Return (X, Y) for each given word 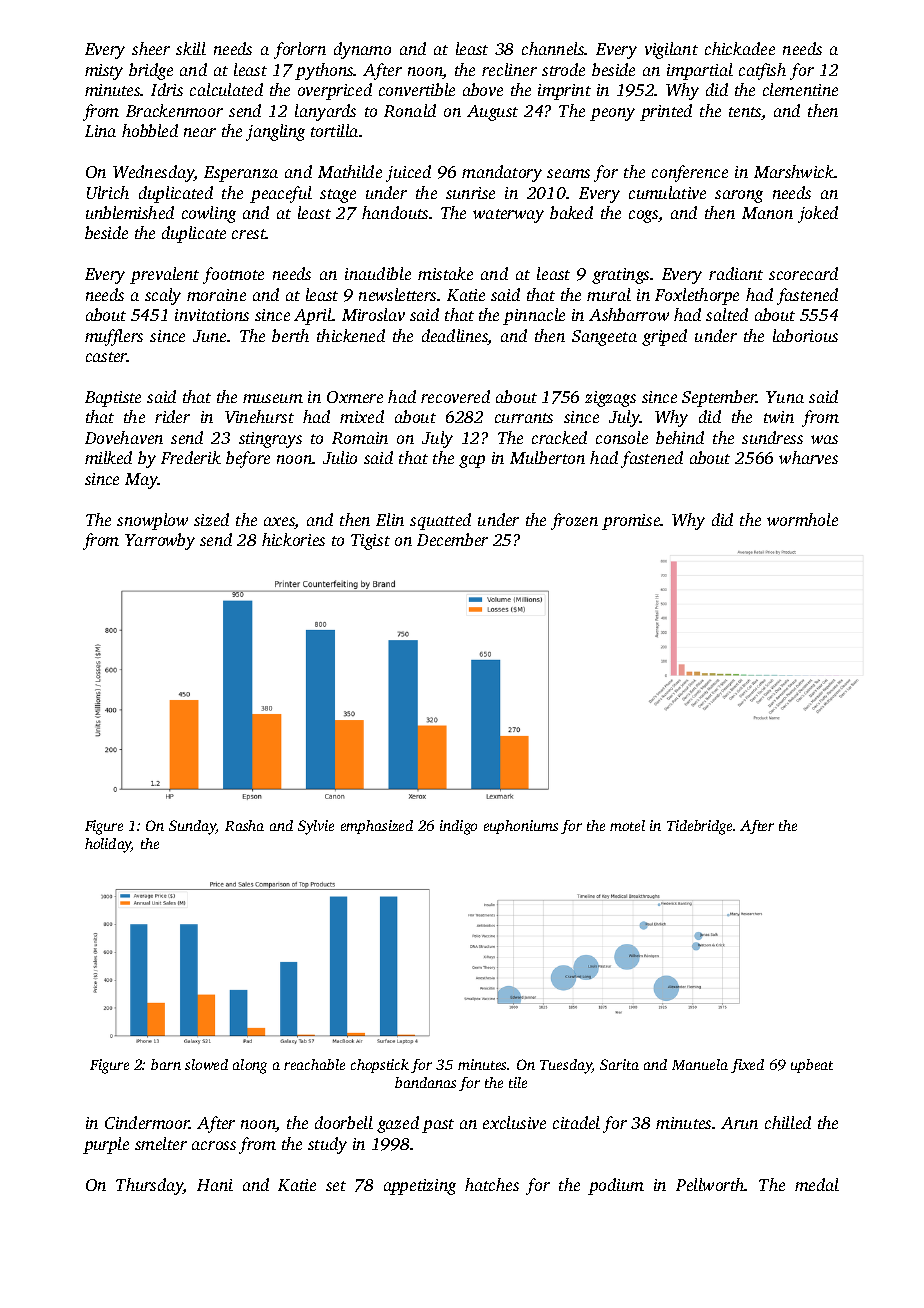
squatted (440, 521)
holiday (108, 845)
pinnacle (534, 316)
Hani (215, 1185)
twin (779, 417)
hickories (293, 539)
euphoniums (521, 827)
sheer (151, 48)
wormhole (802, 519)
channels (553, 48)
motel (627, 825)
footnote (233, 275)
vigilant (671, 50)
